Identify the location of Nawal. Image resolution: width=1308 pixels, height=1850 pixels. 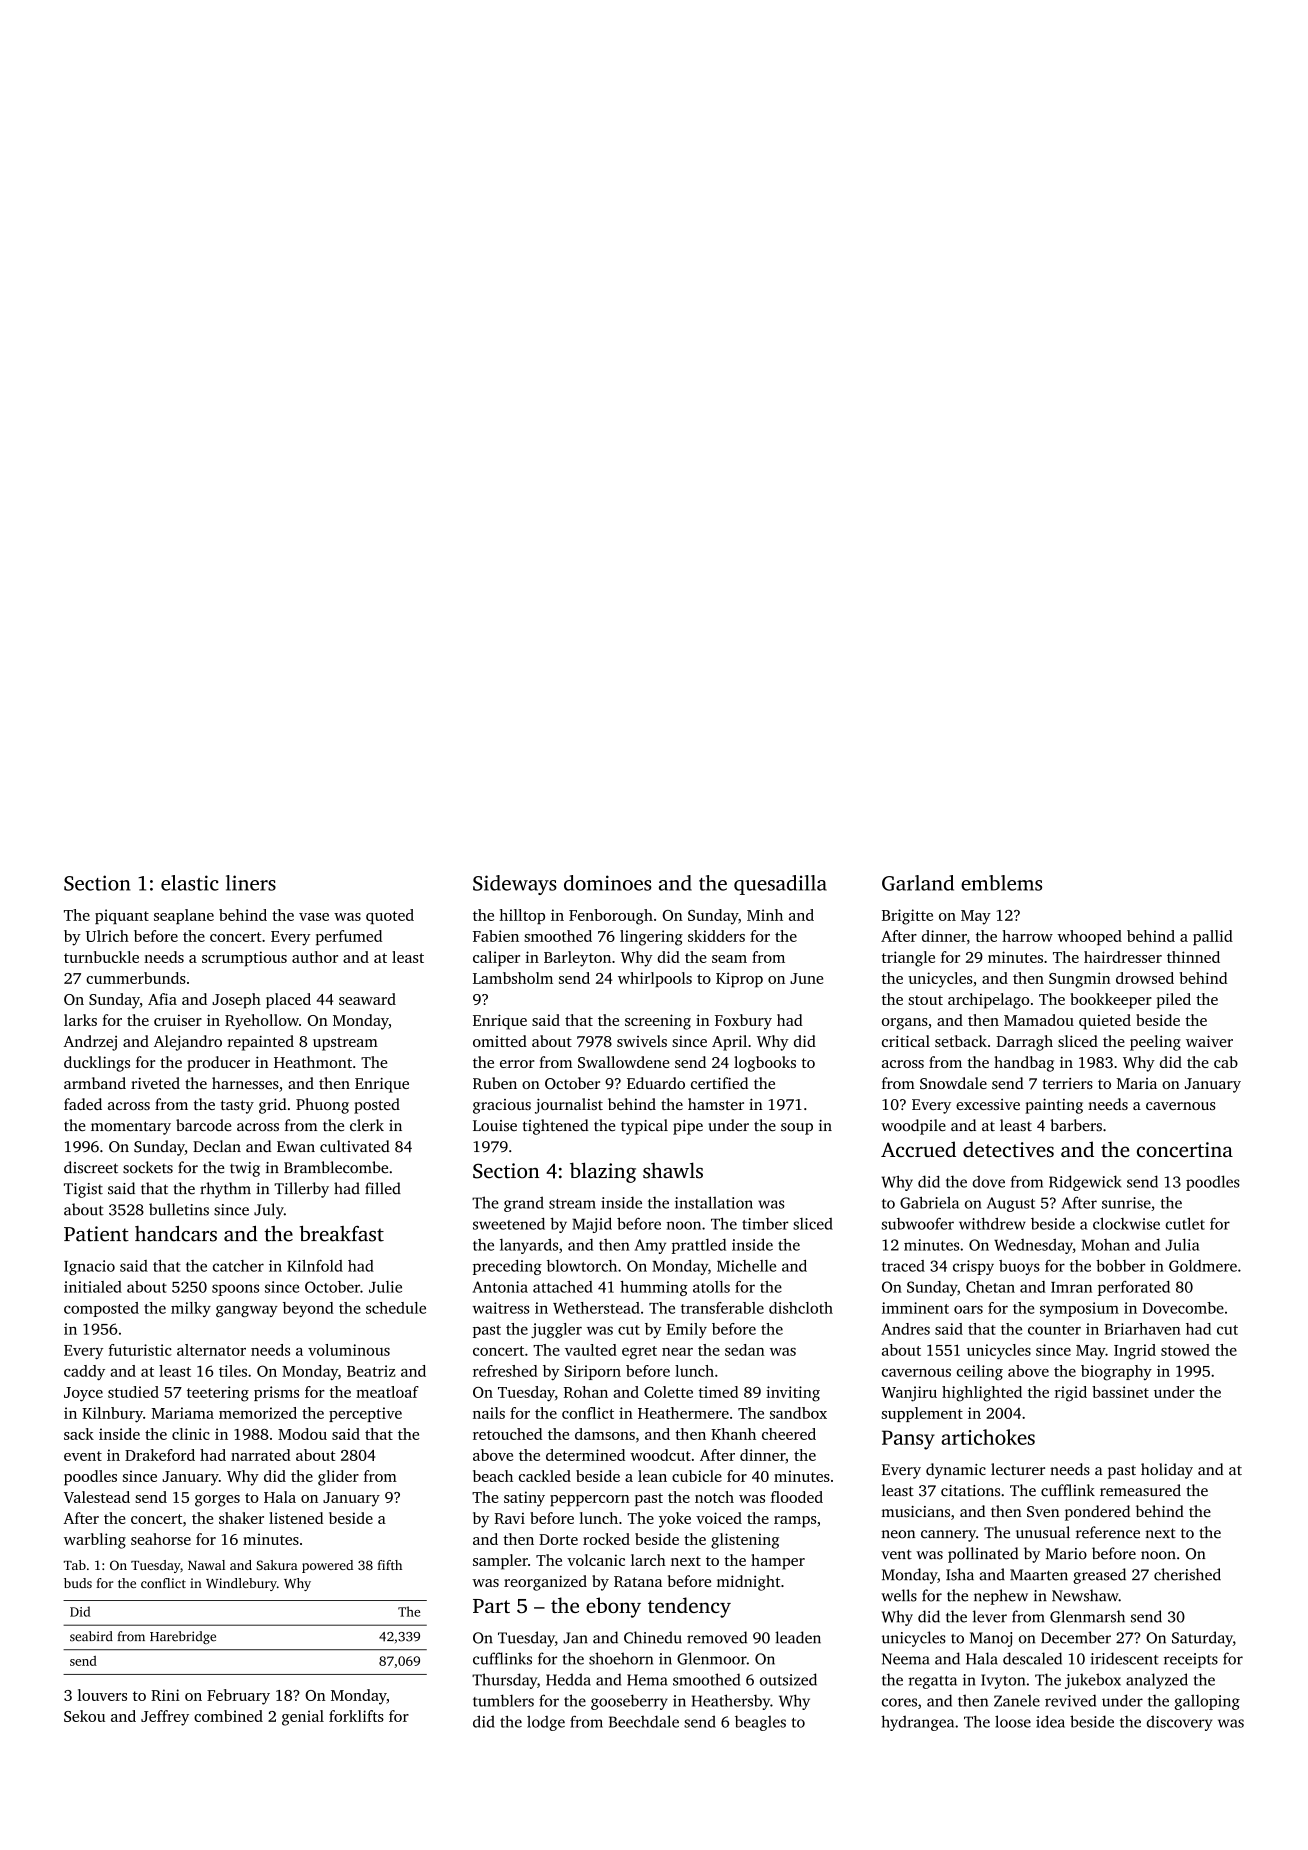
(206, 1565).
